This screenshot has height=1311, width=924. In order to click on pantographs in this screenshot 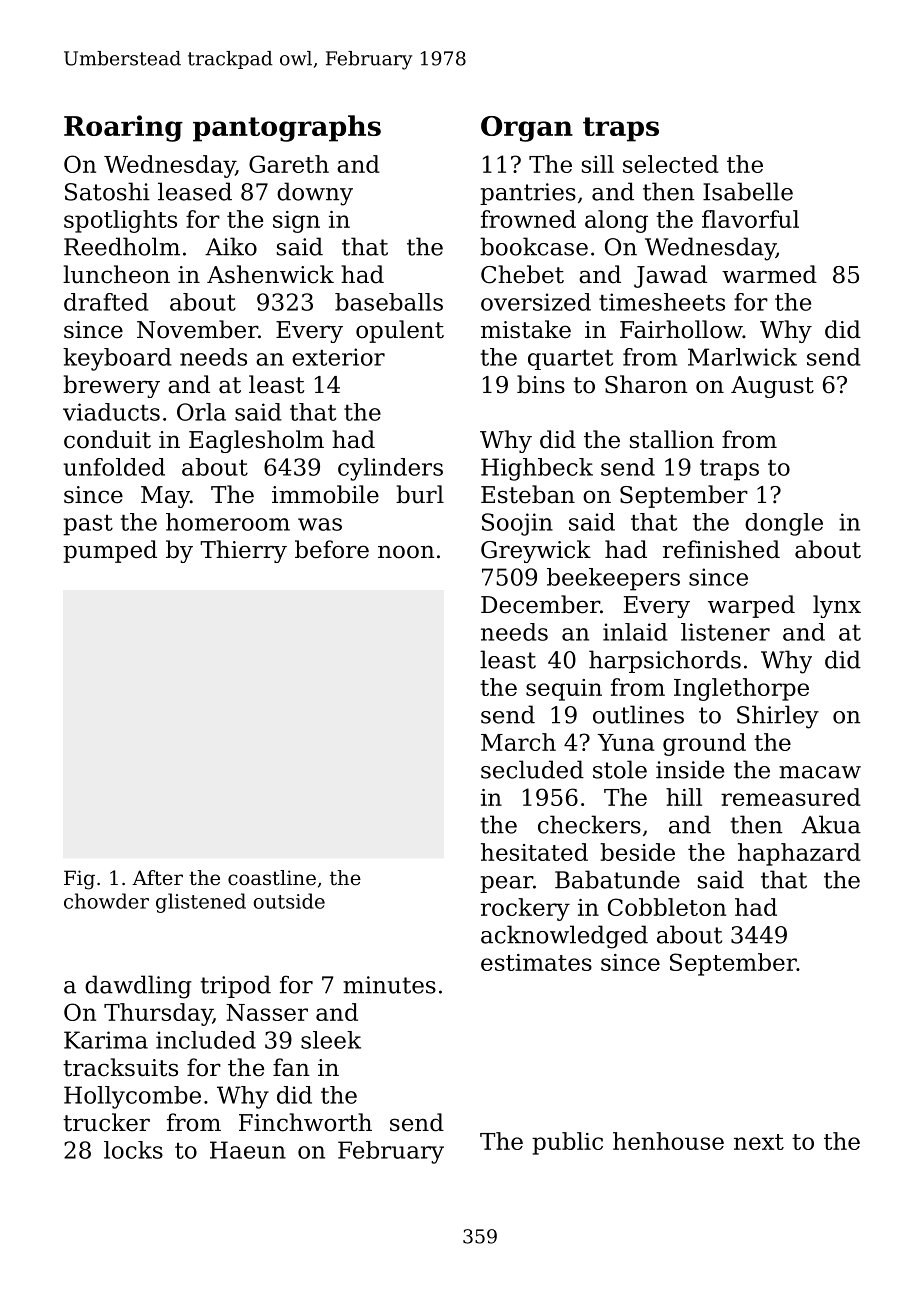, I will do `click(287, 128)`.
